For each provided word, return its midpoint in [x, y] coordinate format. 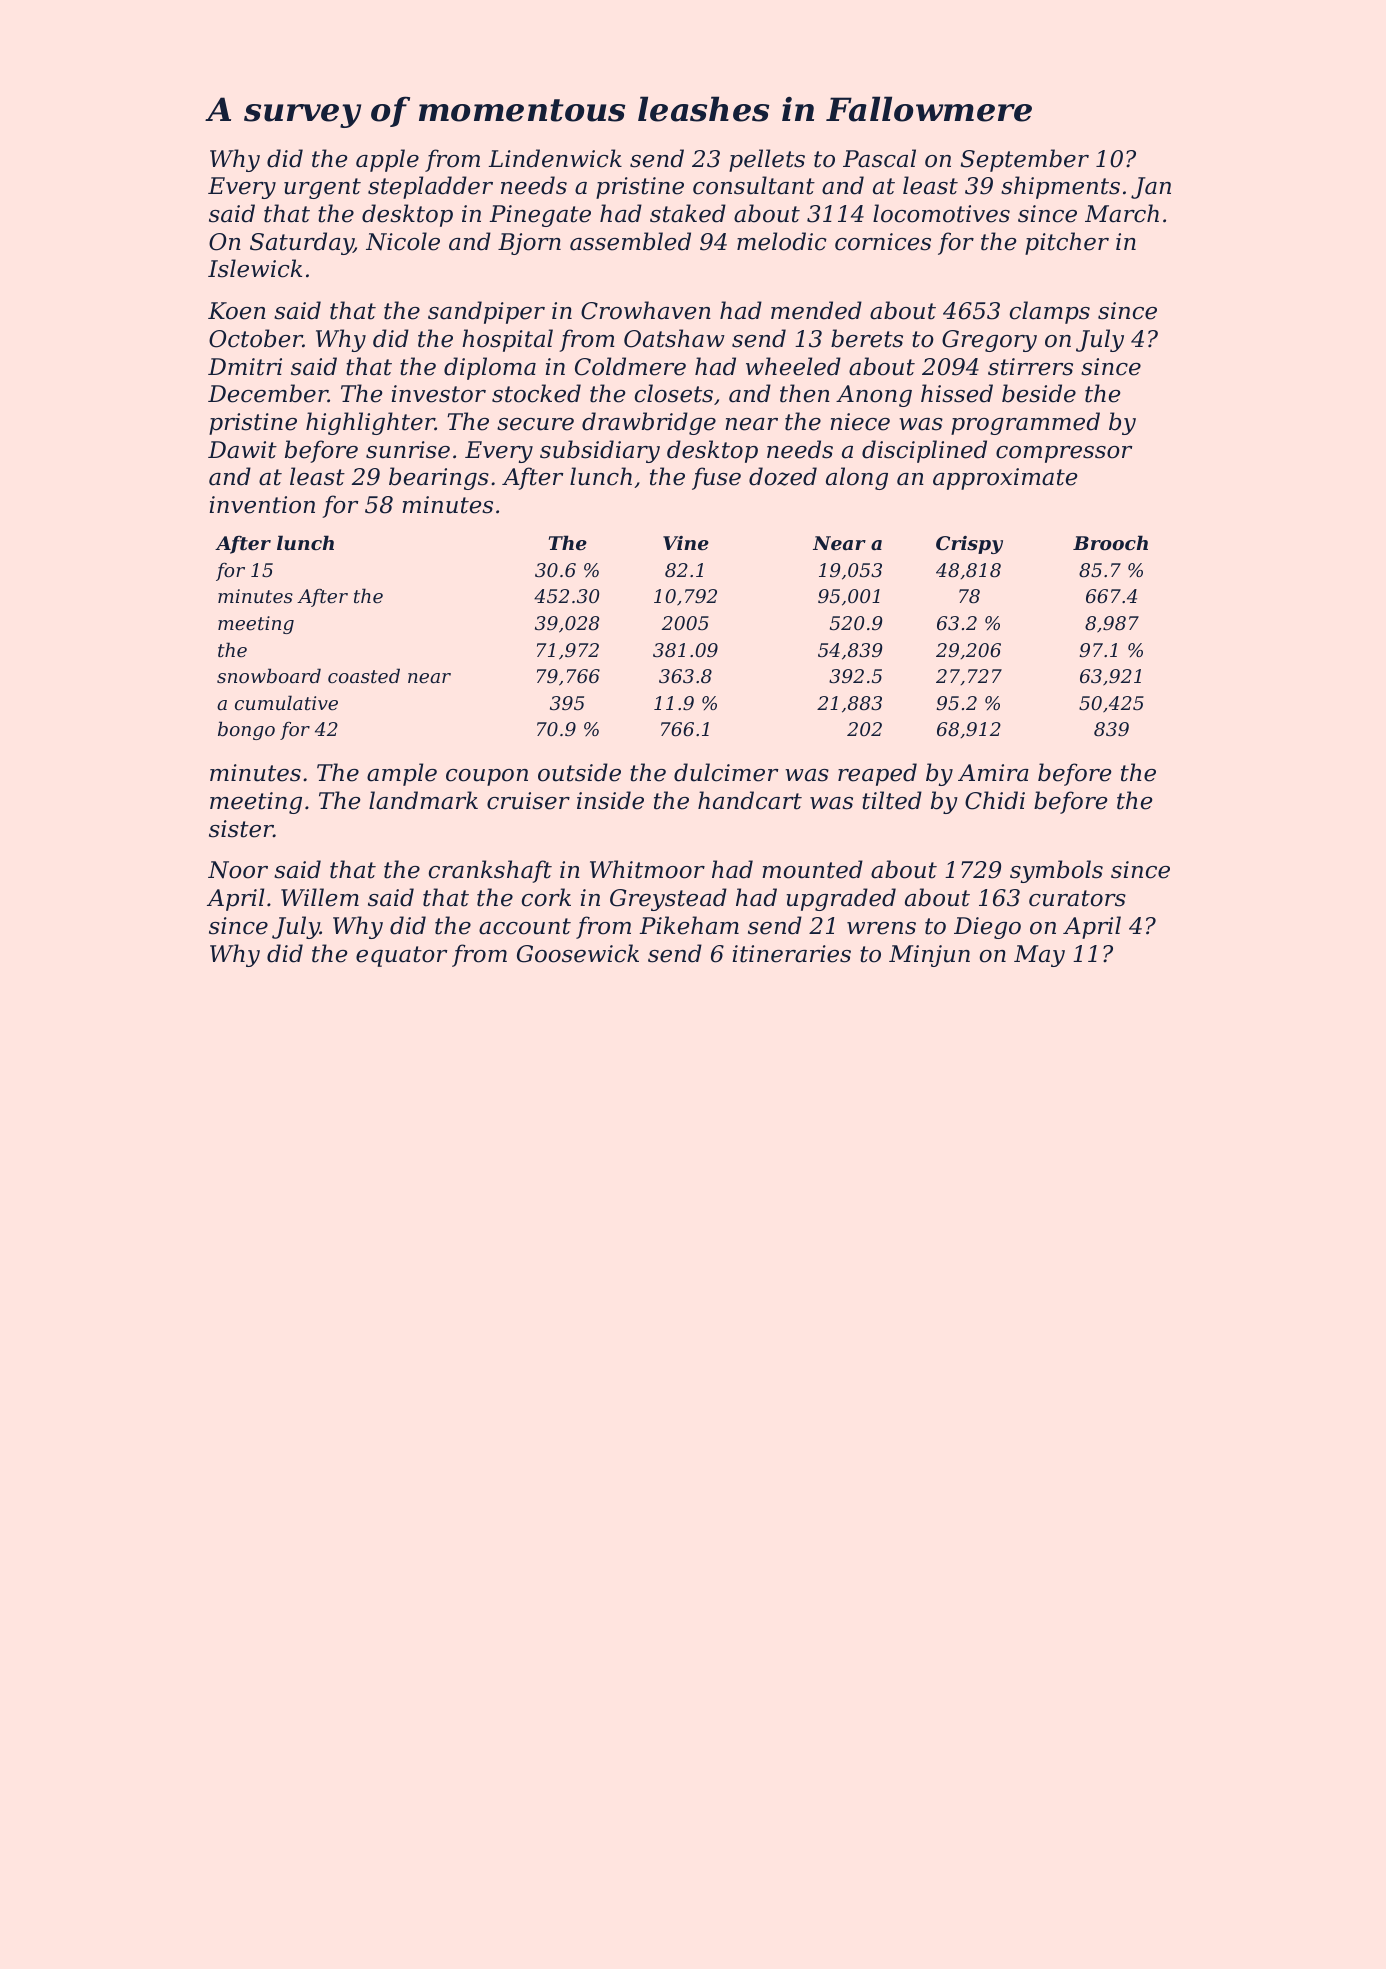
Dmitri [245, 367]
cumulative [286, 702]
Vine [686, 543]
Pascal [879, 158]
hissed [957, 393]
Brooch [1110, 543]
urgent [322, 188]
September [1025, 160]
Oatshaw [674, 338]
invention [262, 505]
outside [579, 772]
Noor [238, 870]
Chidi [995, 800]
